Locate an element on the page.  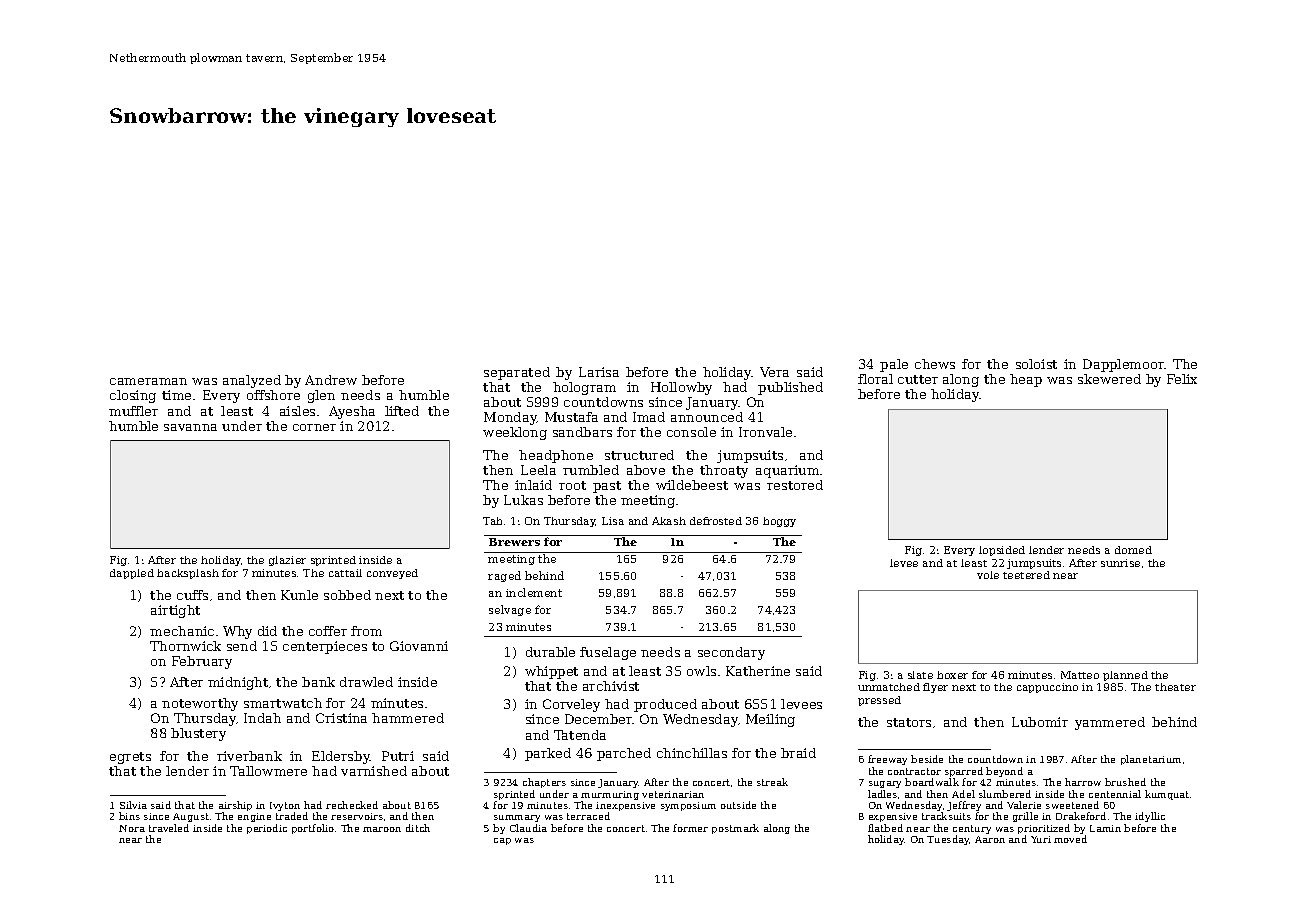
separated is located at coordinates (517, 373).
